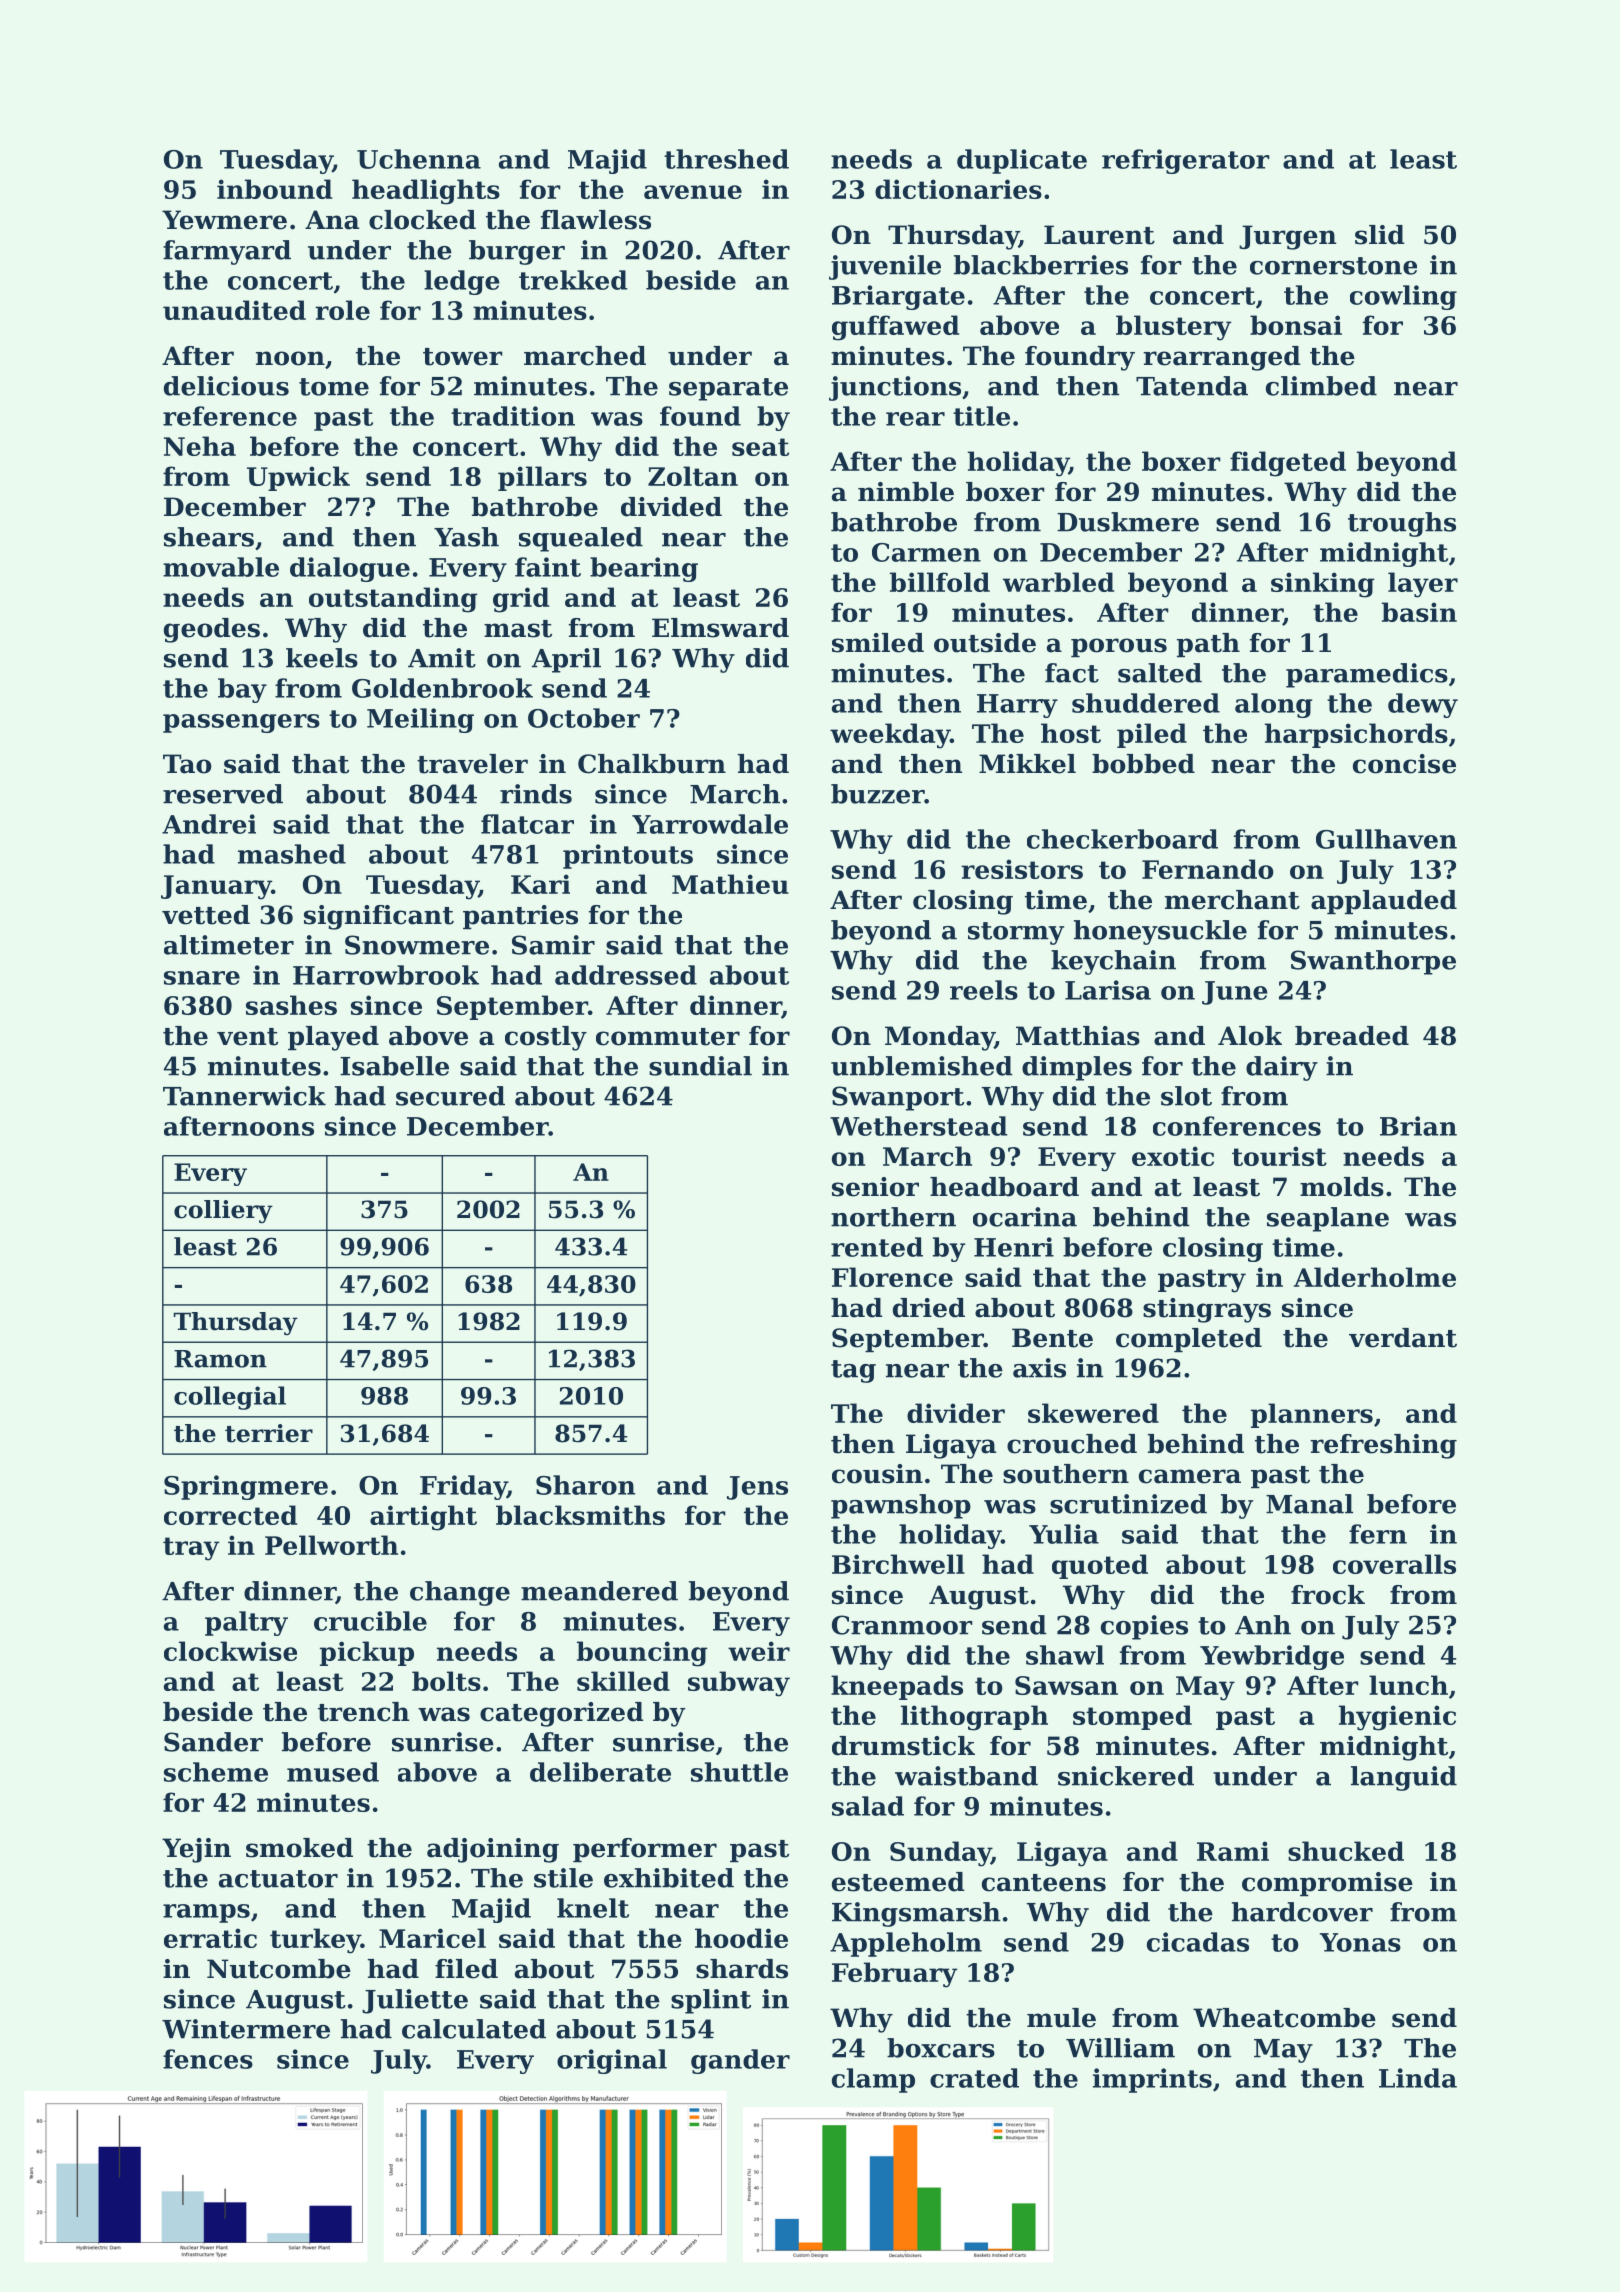 The height and width of the screenshot is (2292, 1620). What do you see at coordinates (223, 794) in the screenshot?
I see `reserved` at bounding box center [223, 794].
